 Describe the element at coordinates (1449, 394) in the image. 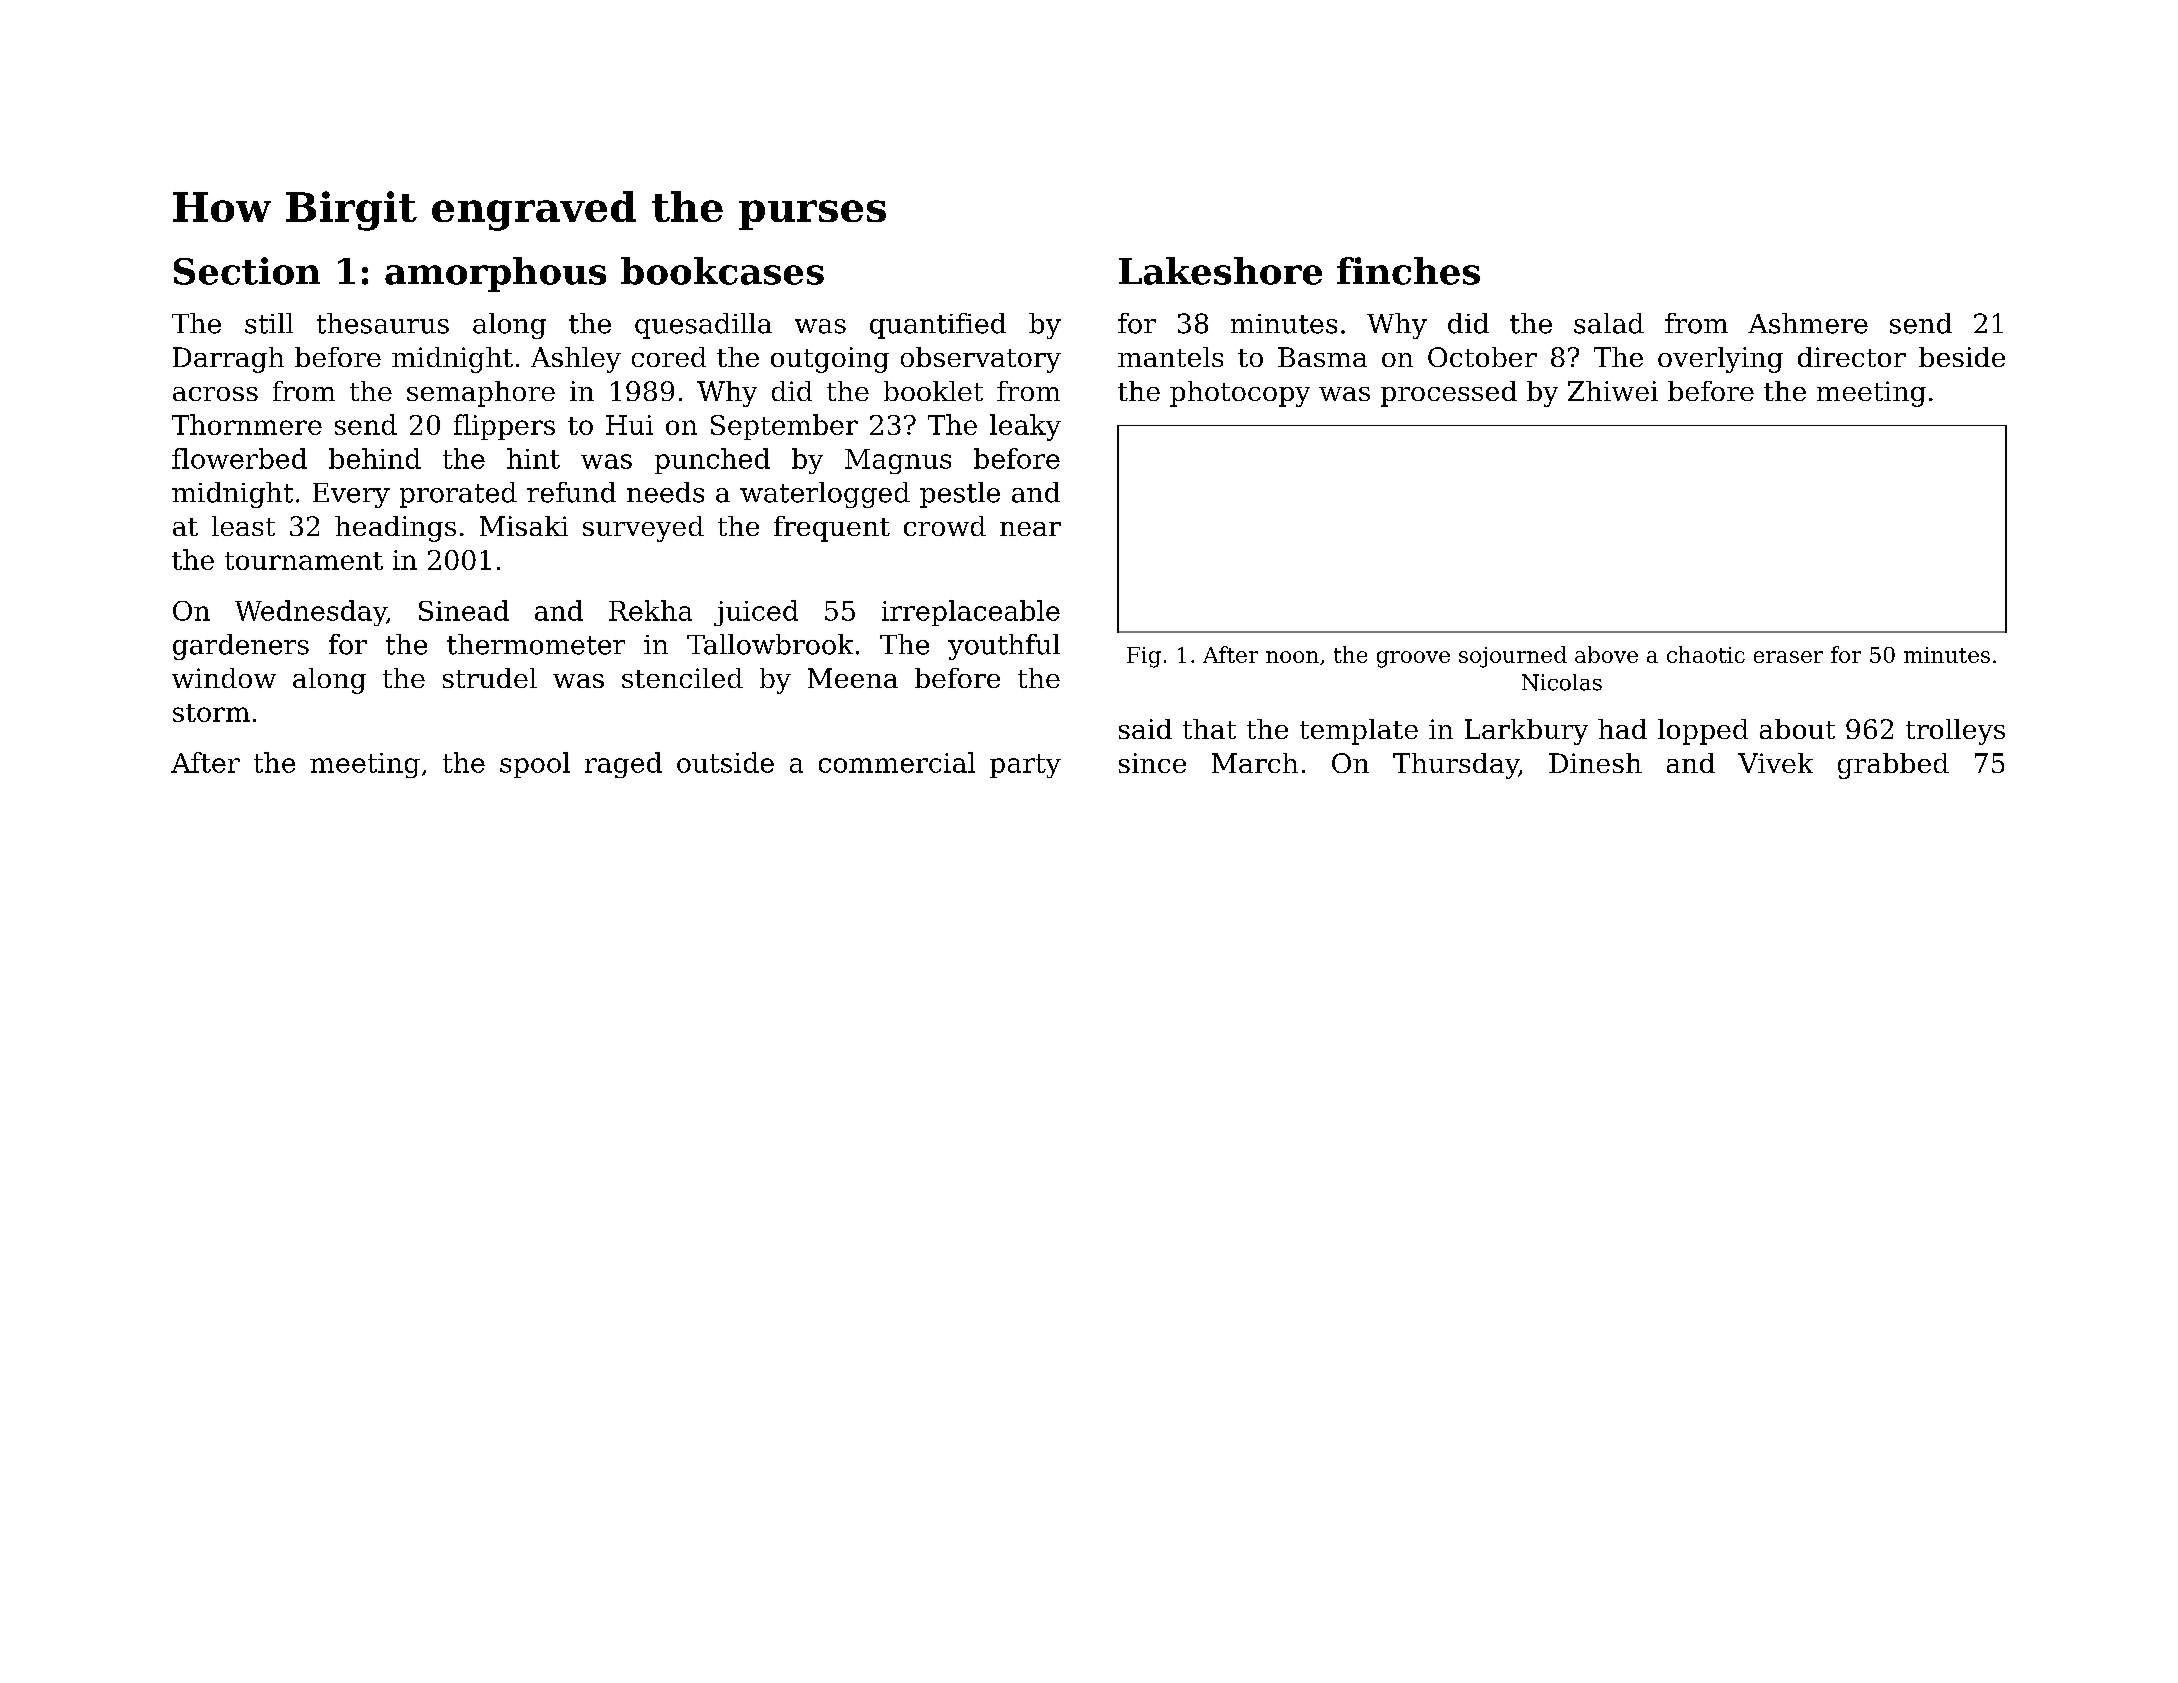

I see `processed` at that location.
